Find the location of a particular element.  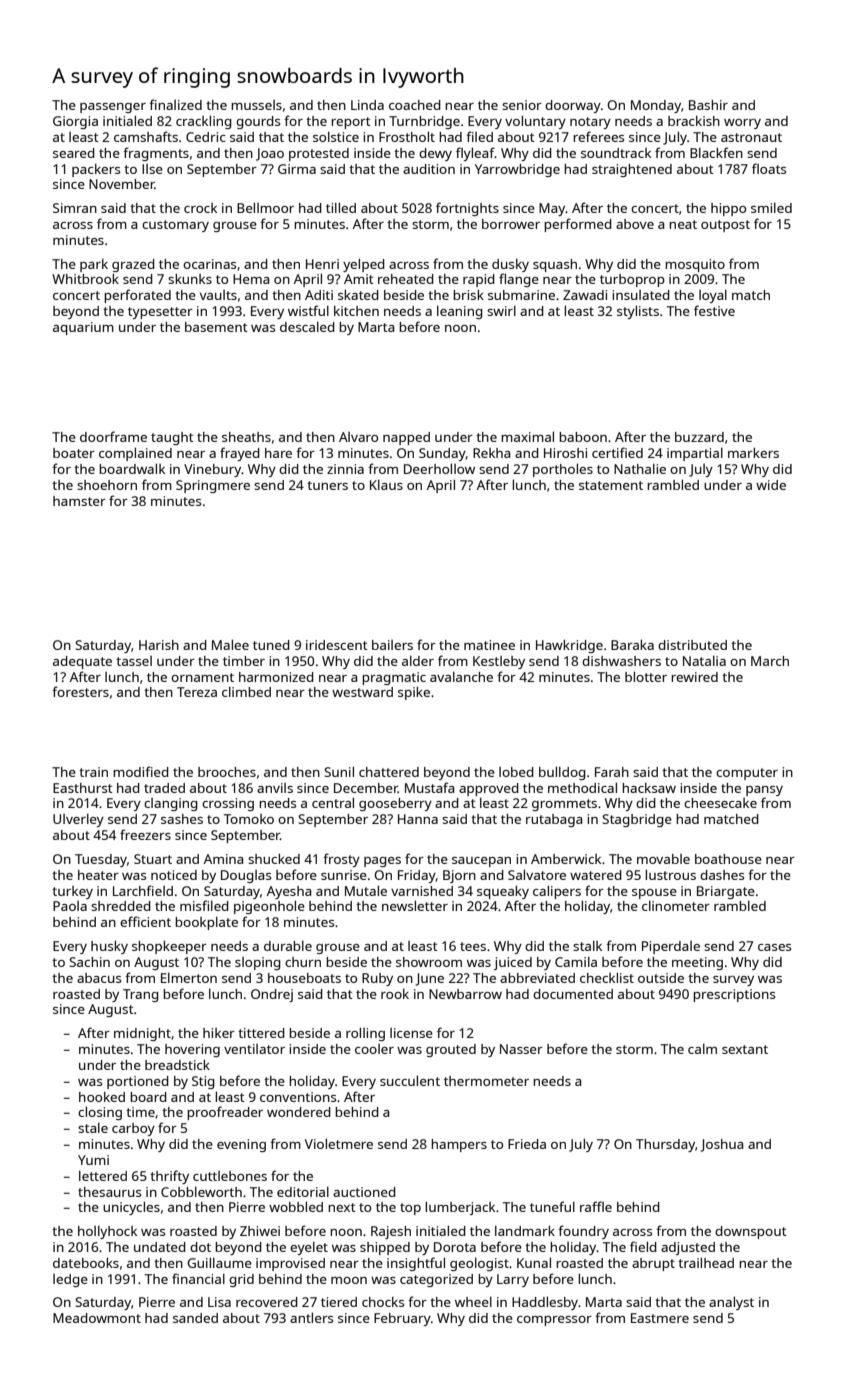

Eastmere is located at coordinates (660, 1318).
